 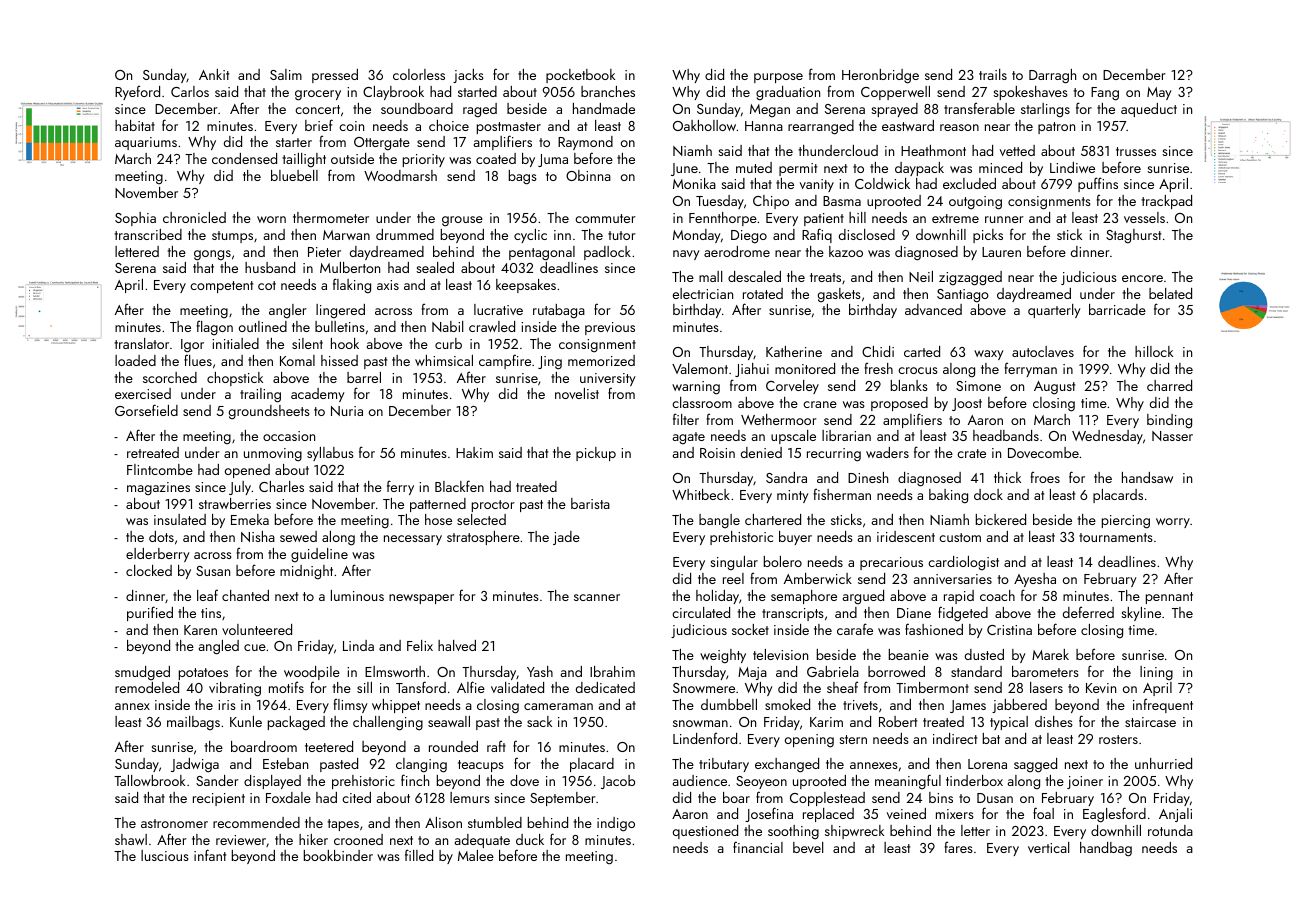 What do you see at coordinates (993, 74) in the screenshot?
I see `trails` at bounding box center [993, 74].
